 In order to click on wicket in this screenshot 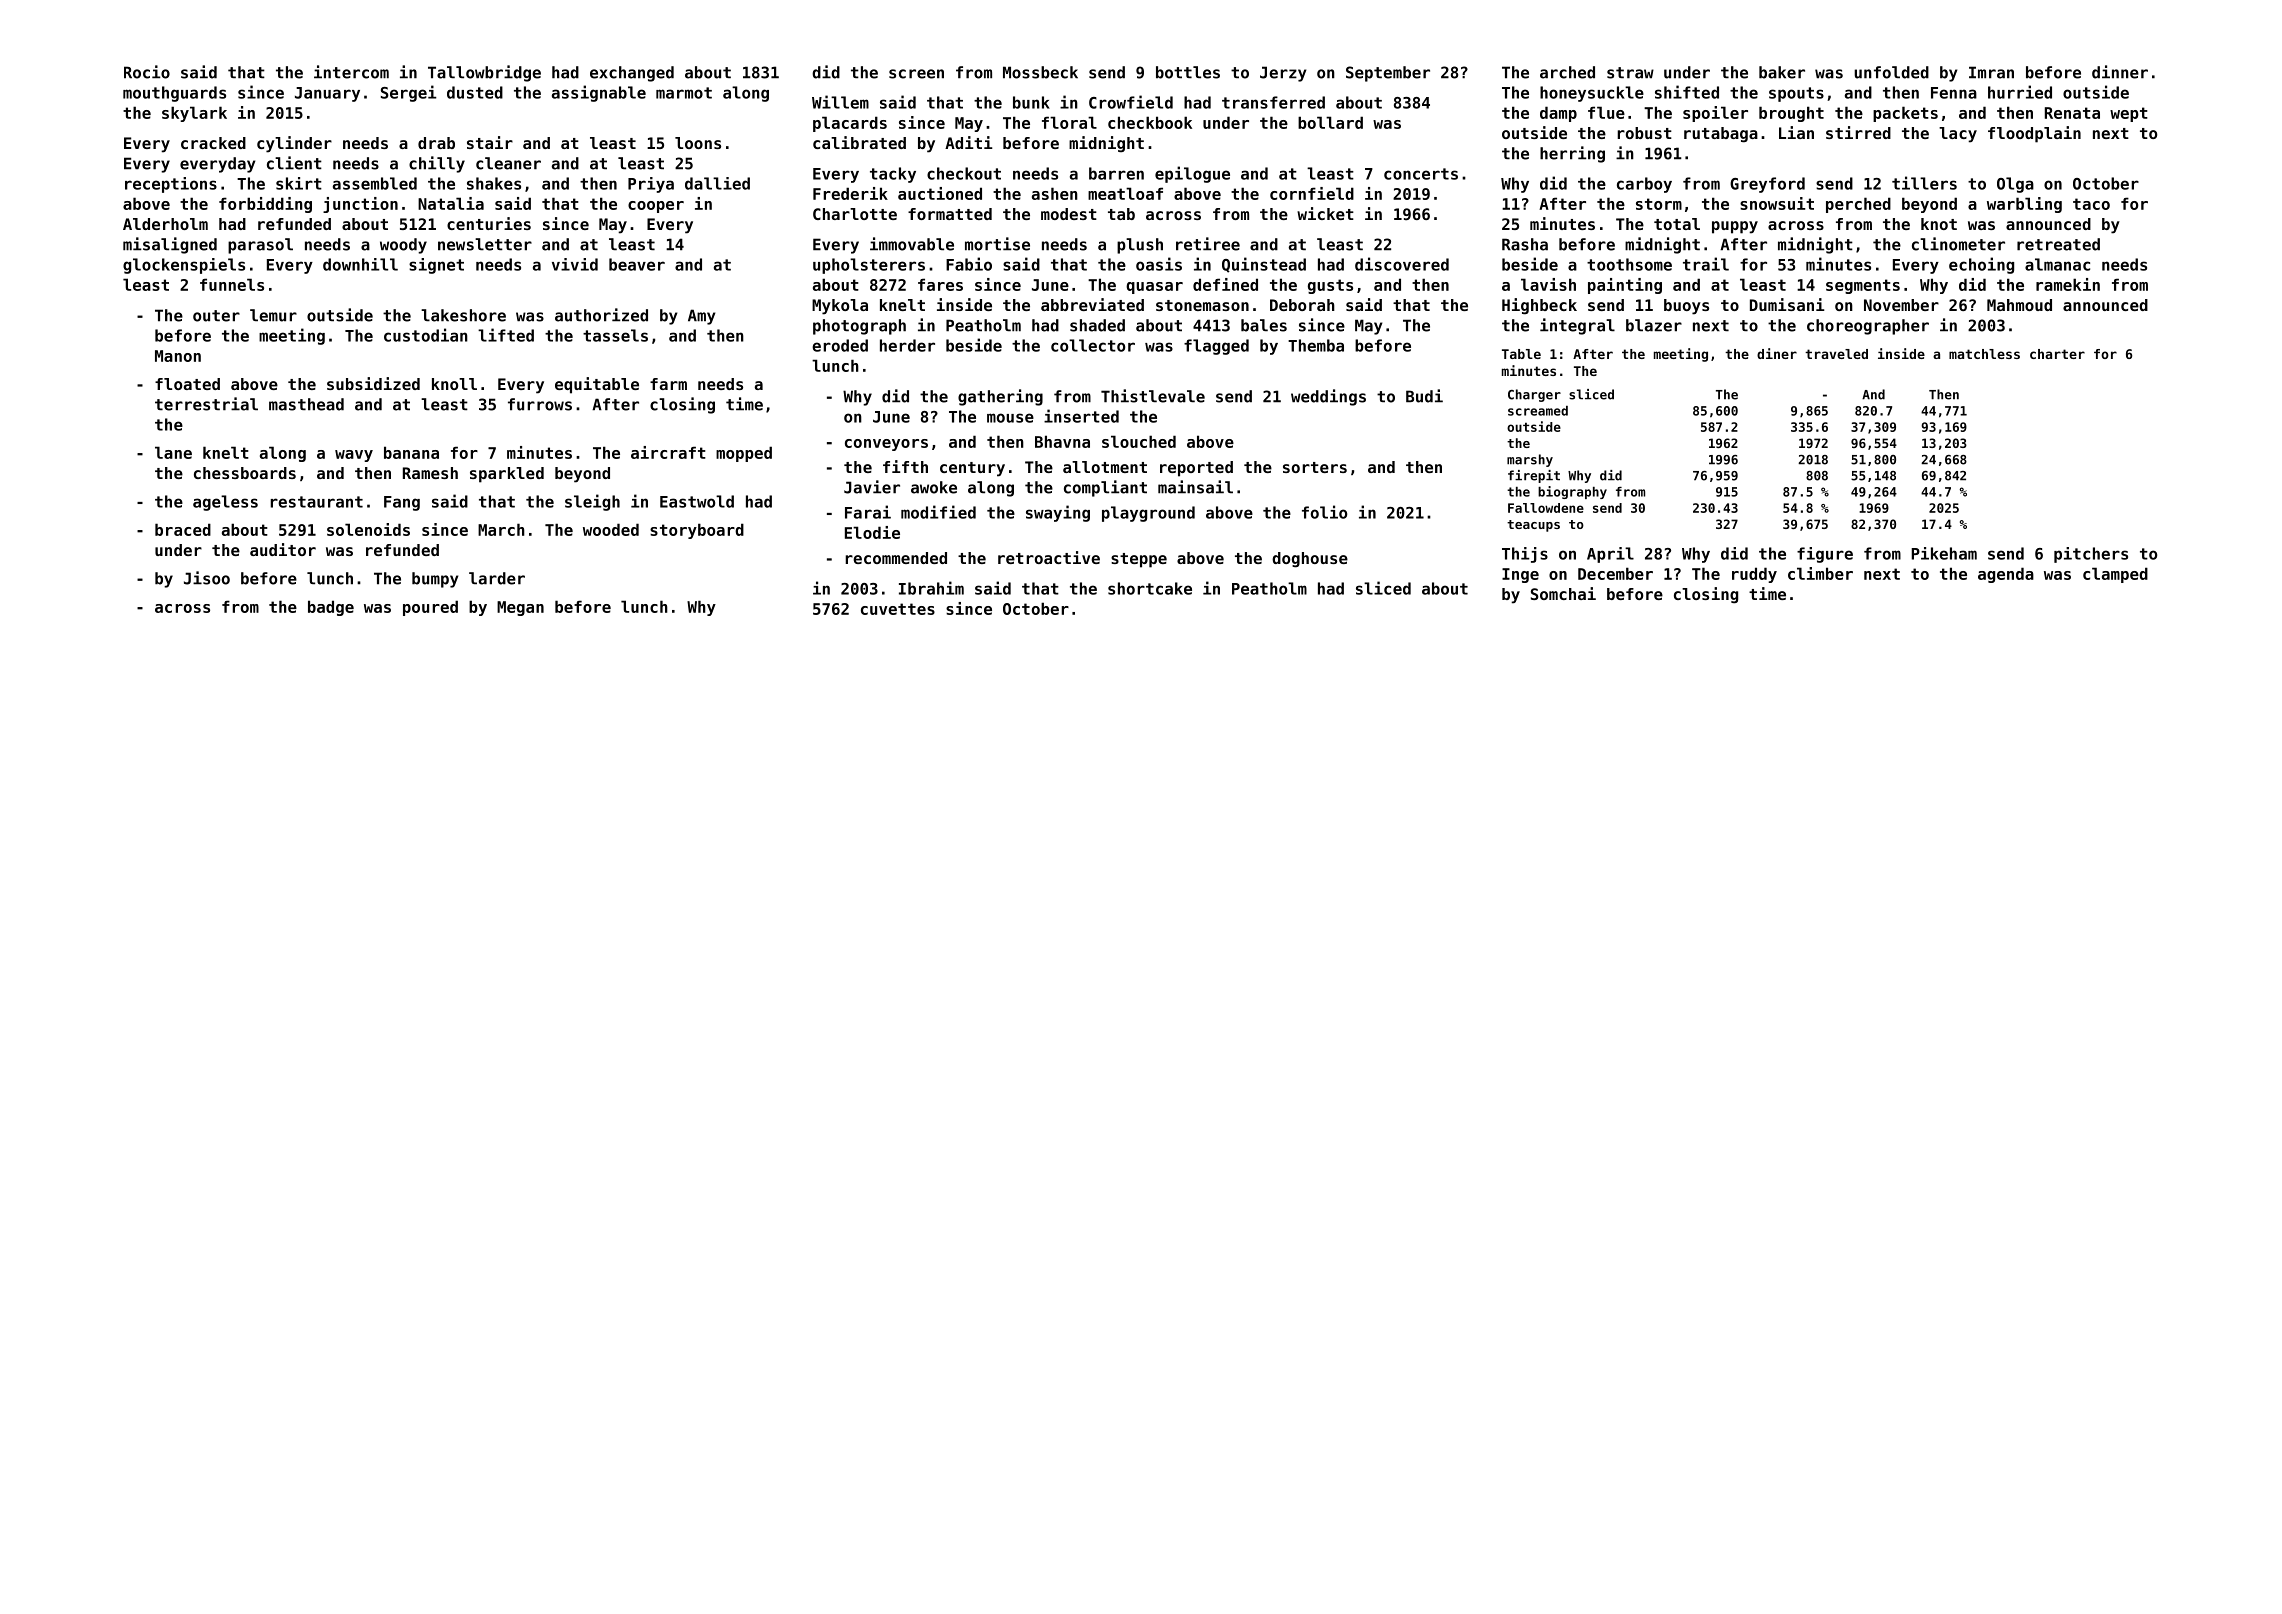, I will do `click(1325, 213)`.
